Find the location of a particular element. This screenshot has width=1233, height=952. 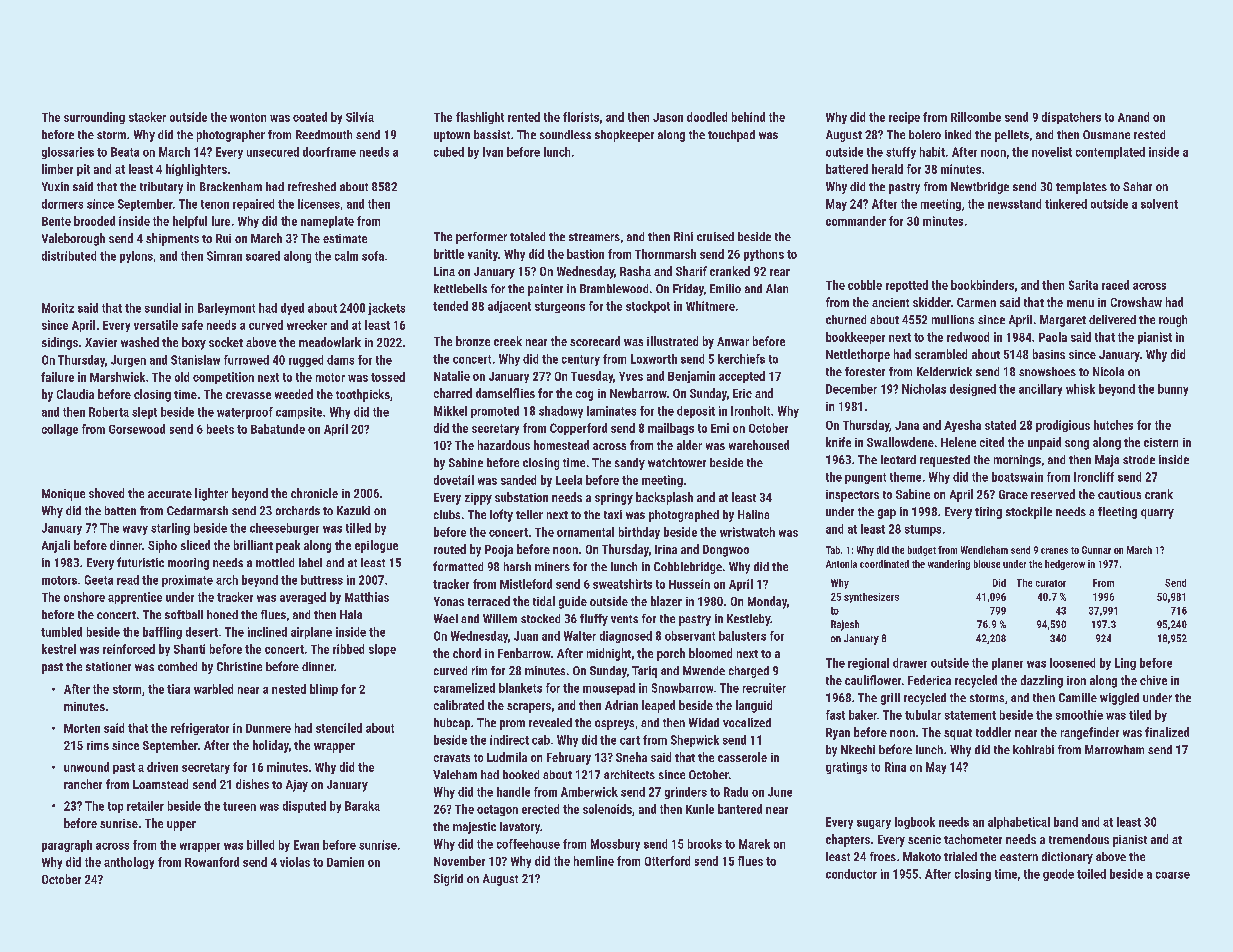

anthology is located at coordinates (129, 863).
